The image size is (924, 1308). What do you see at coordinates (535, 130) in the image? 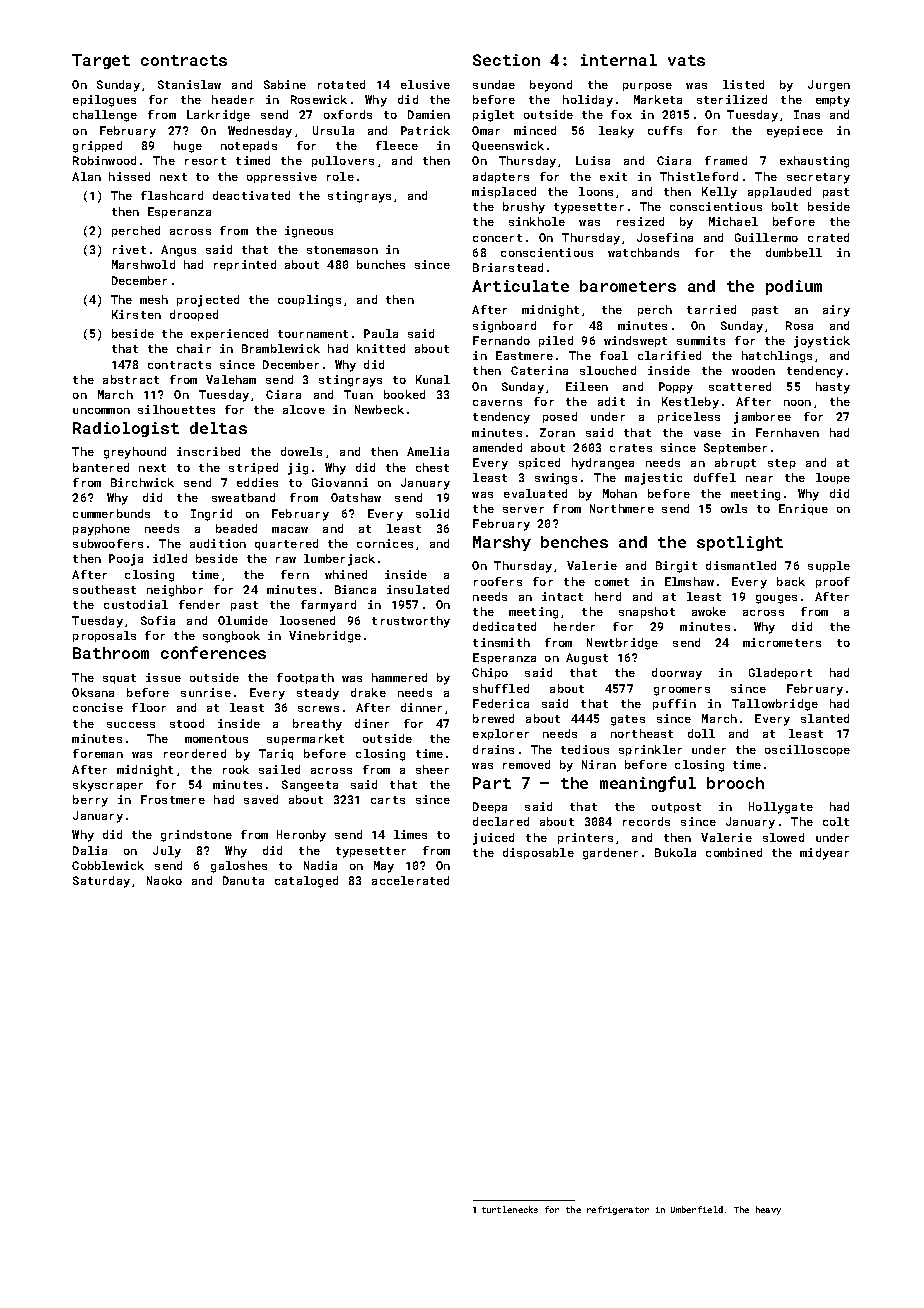
I see `minced` at bounding box center [535, 130].
